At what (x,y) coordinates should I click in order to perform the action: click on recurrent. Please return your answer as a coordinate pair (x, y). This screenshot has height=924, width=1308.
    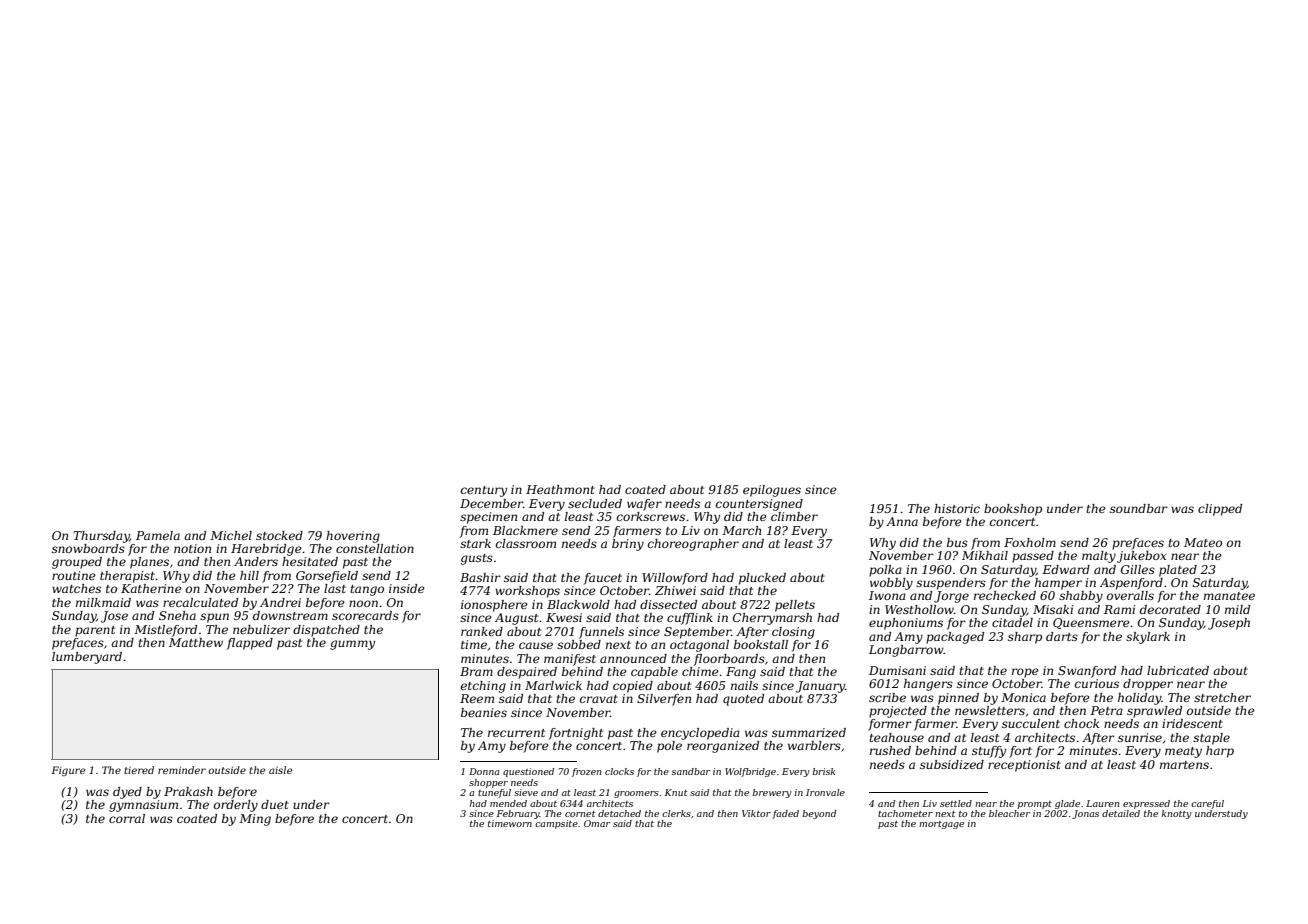
    Looking at the image, I should click on (516, 733).
